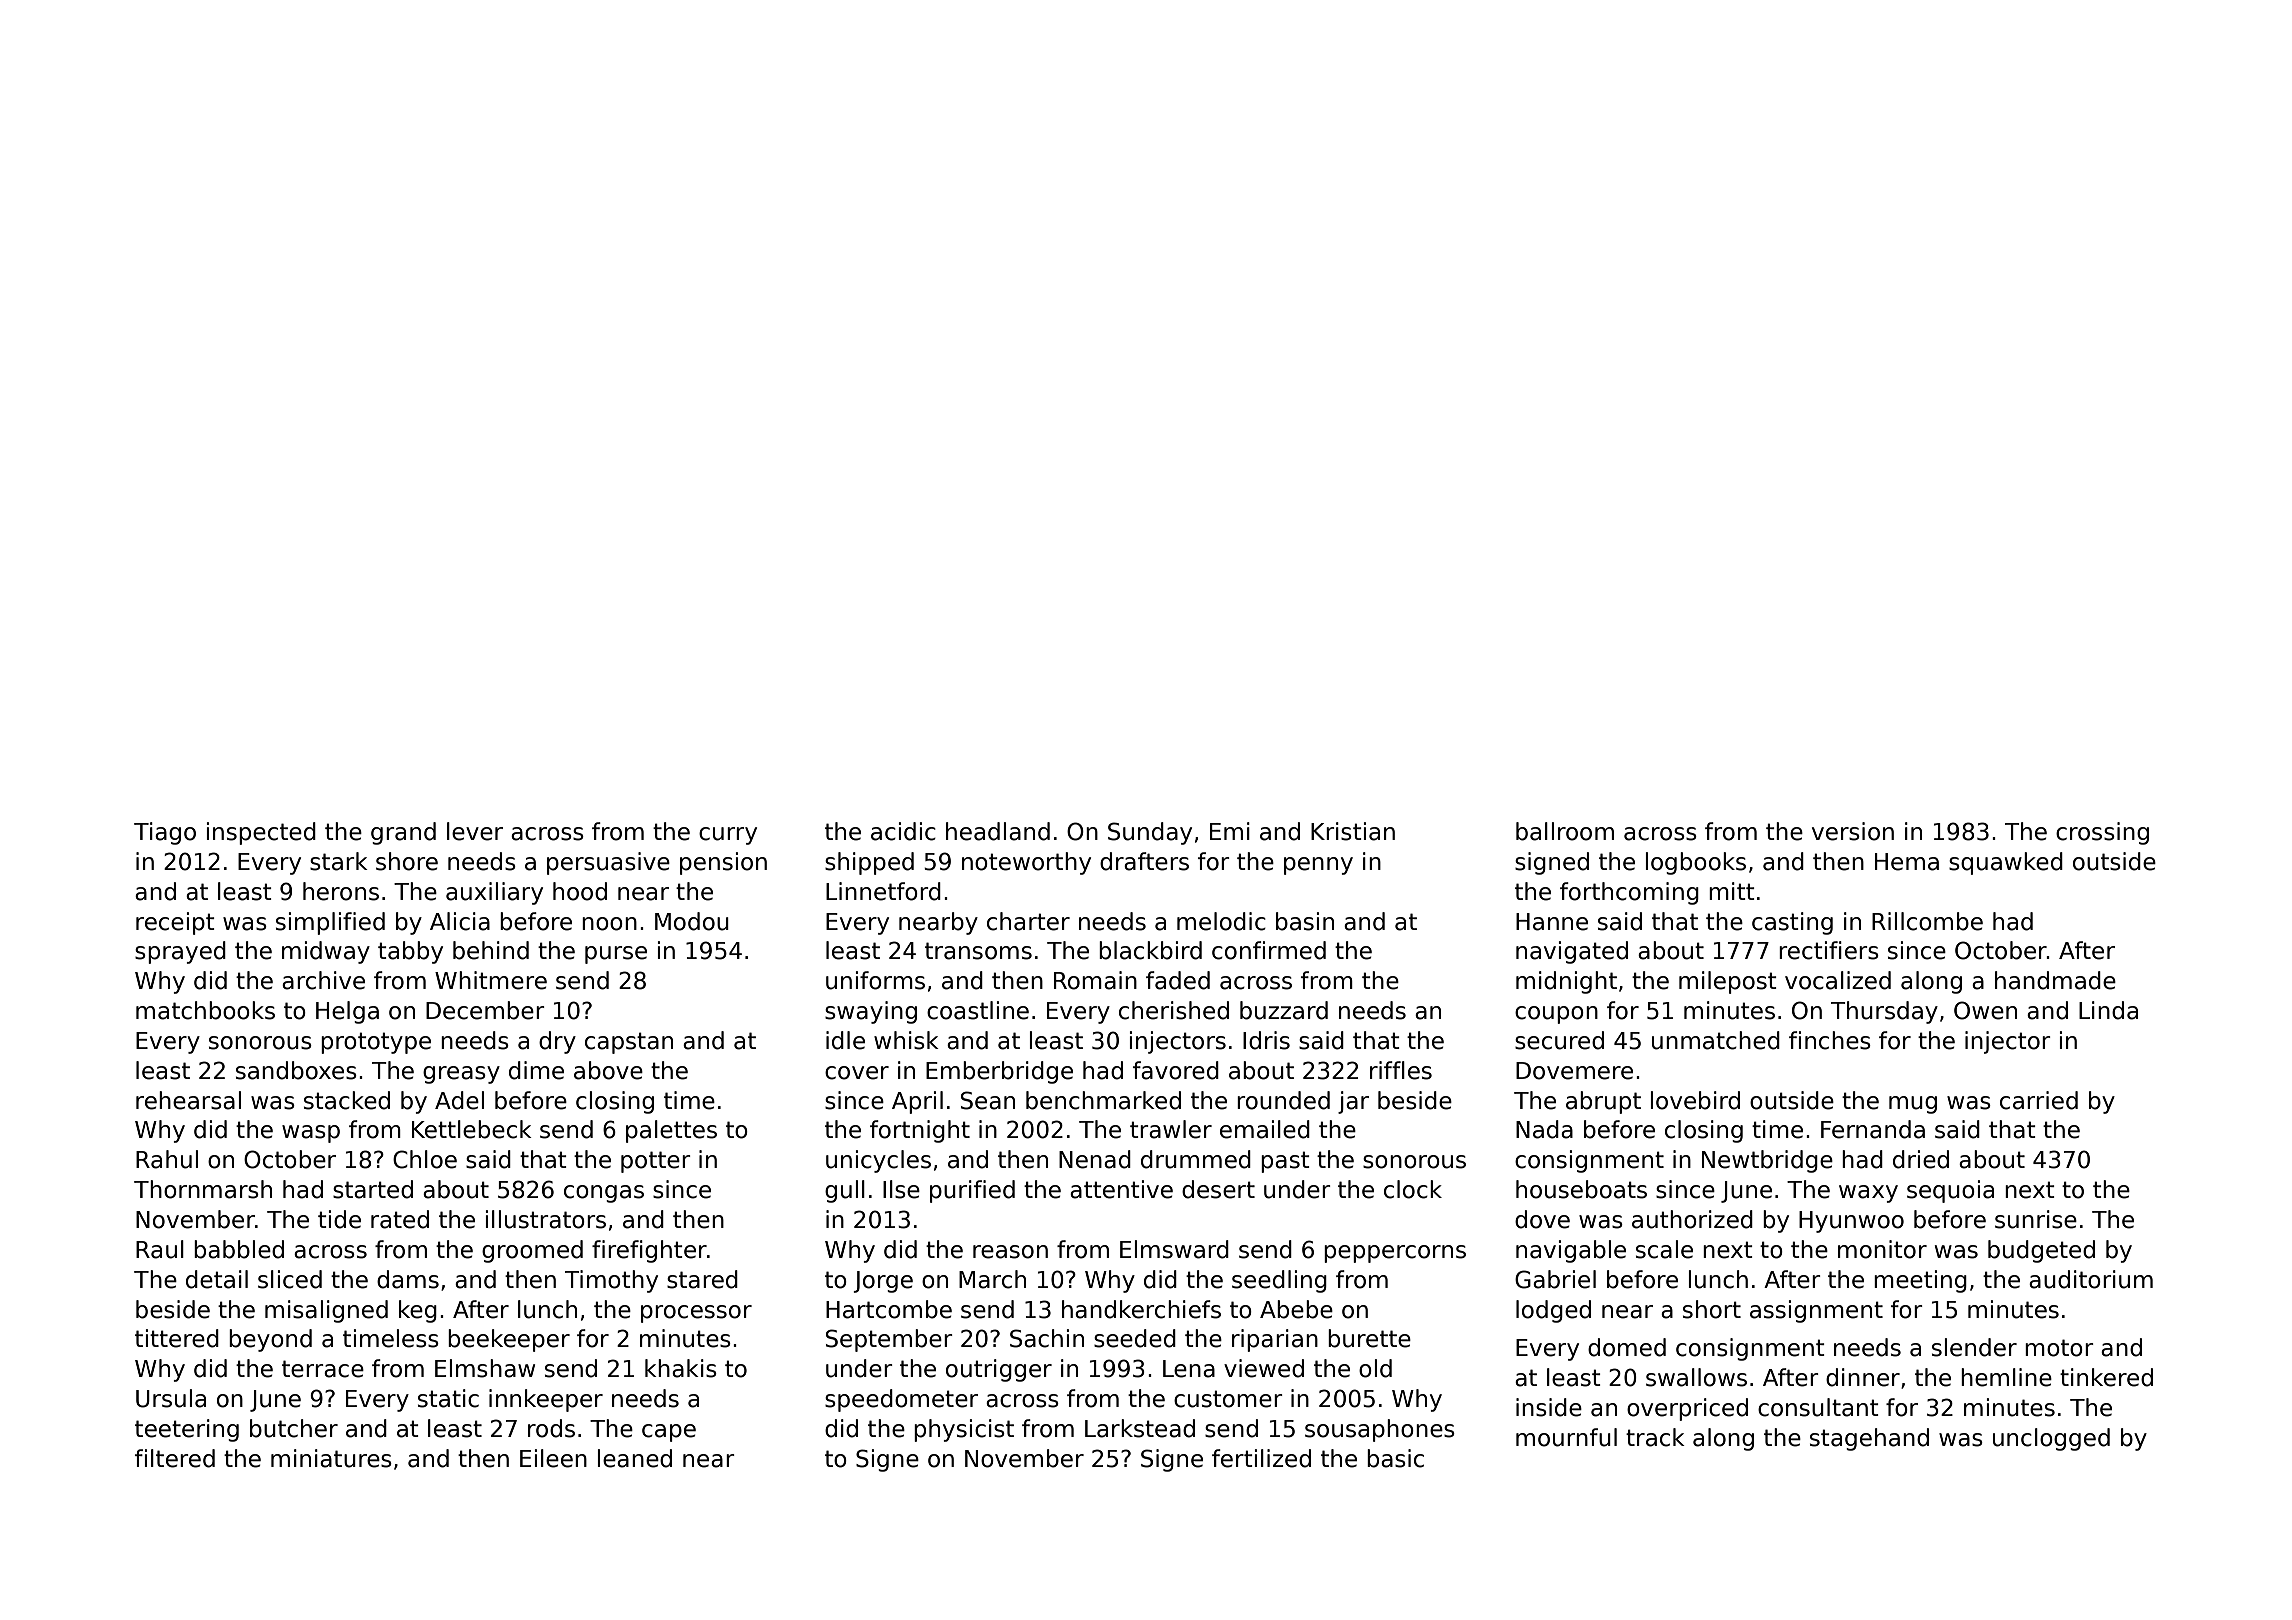 This document has height=1620, width=2292. I want to click on assignment, so click(1816, 1311).
